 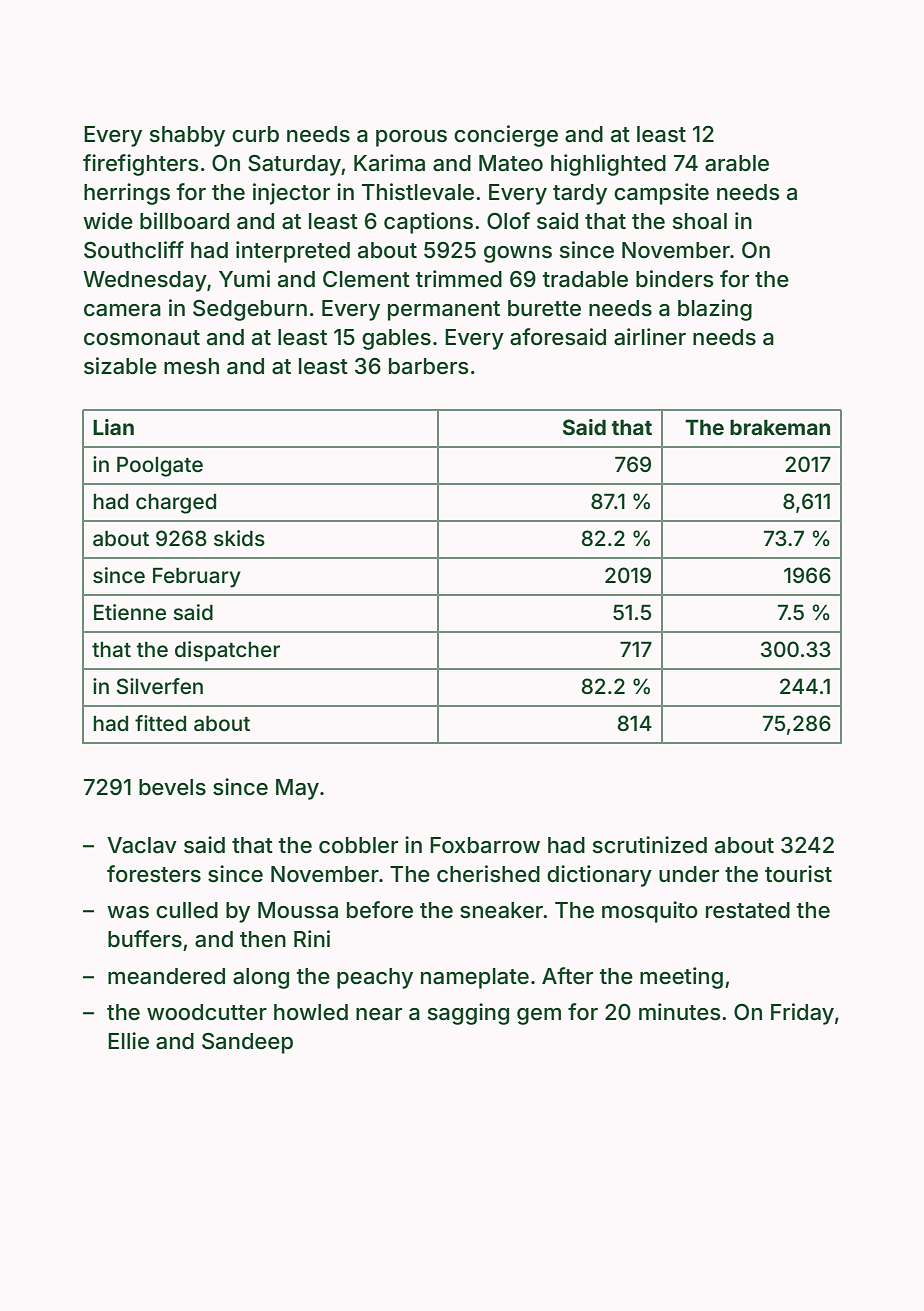 I want to click on arable, so click(x=737, y=163).
